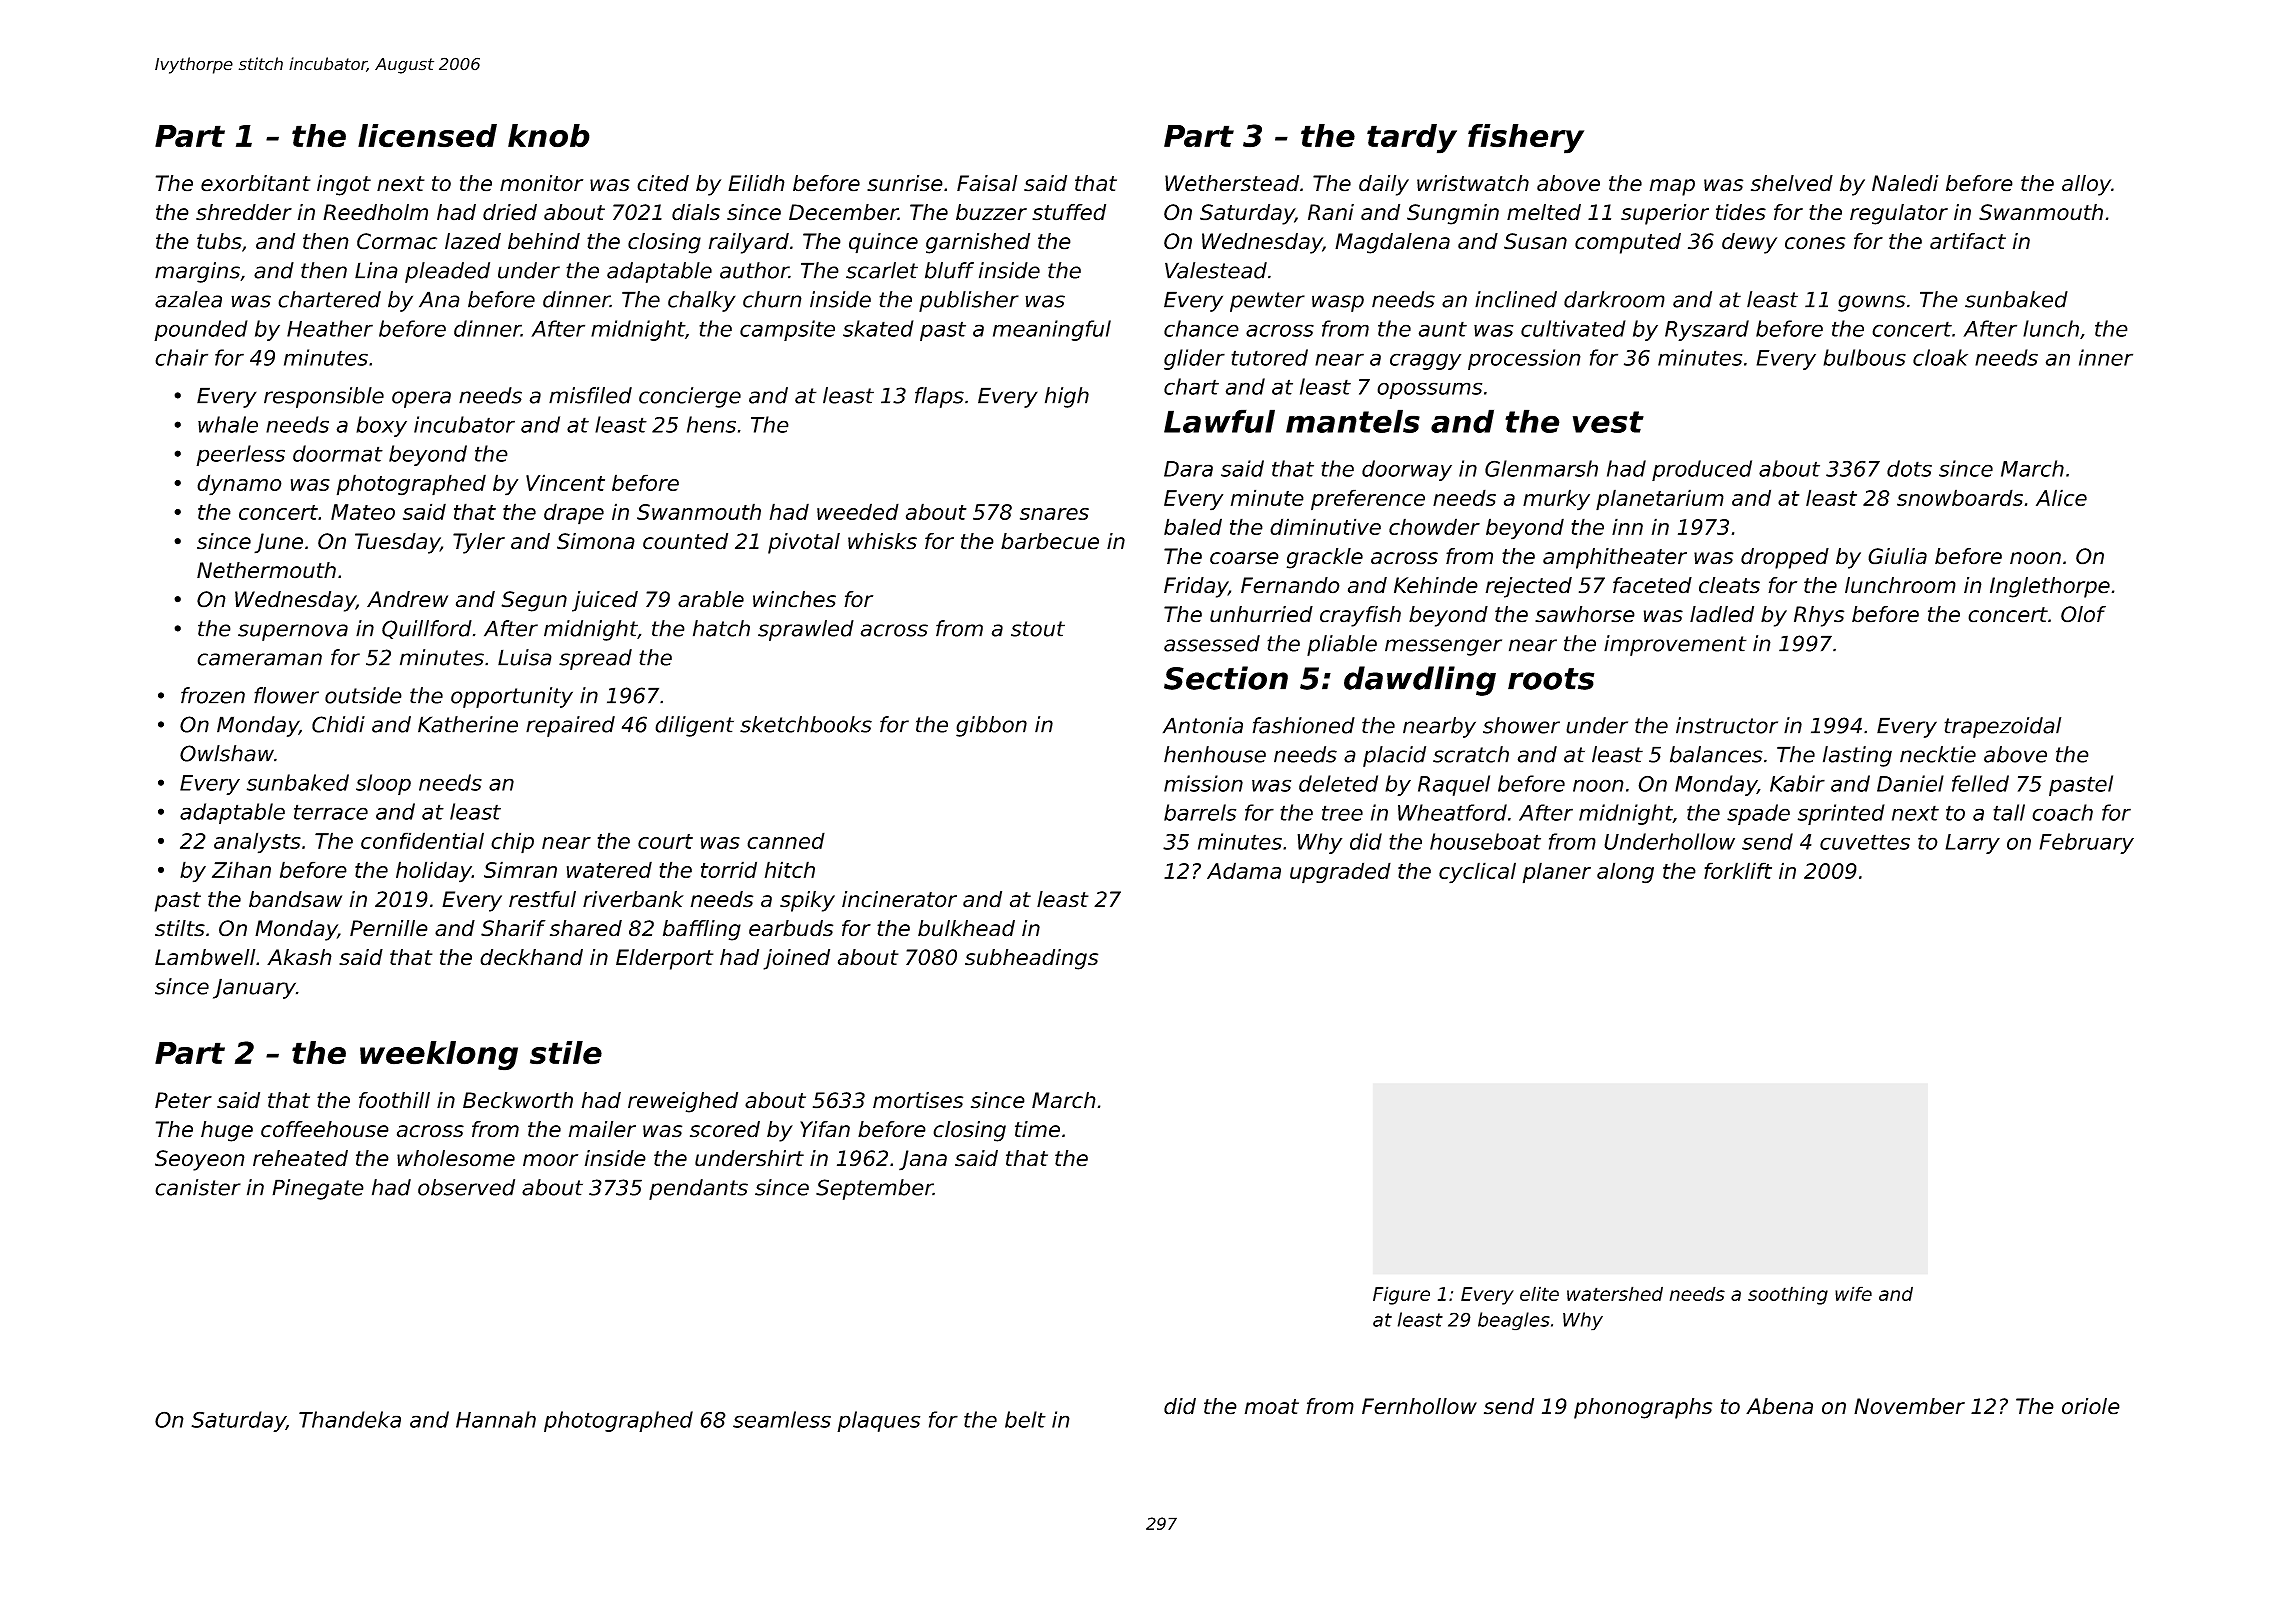 Image resolution: width=2292 pixels, height=1620 pixels. I want to click on cameraman, so click(259, 659).
